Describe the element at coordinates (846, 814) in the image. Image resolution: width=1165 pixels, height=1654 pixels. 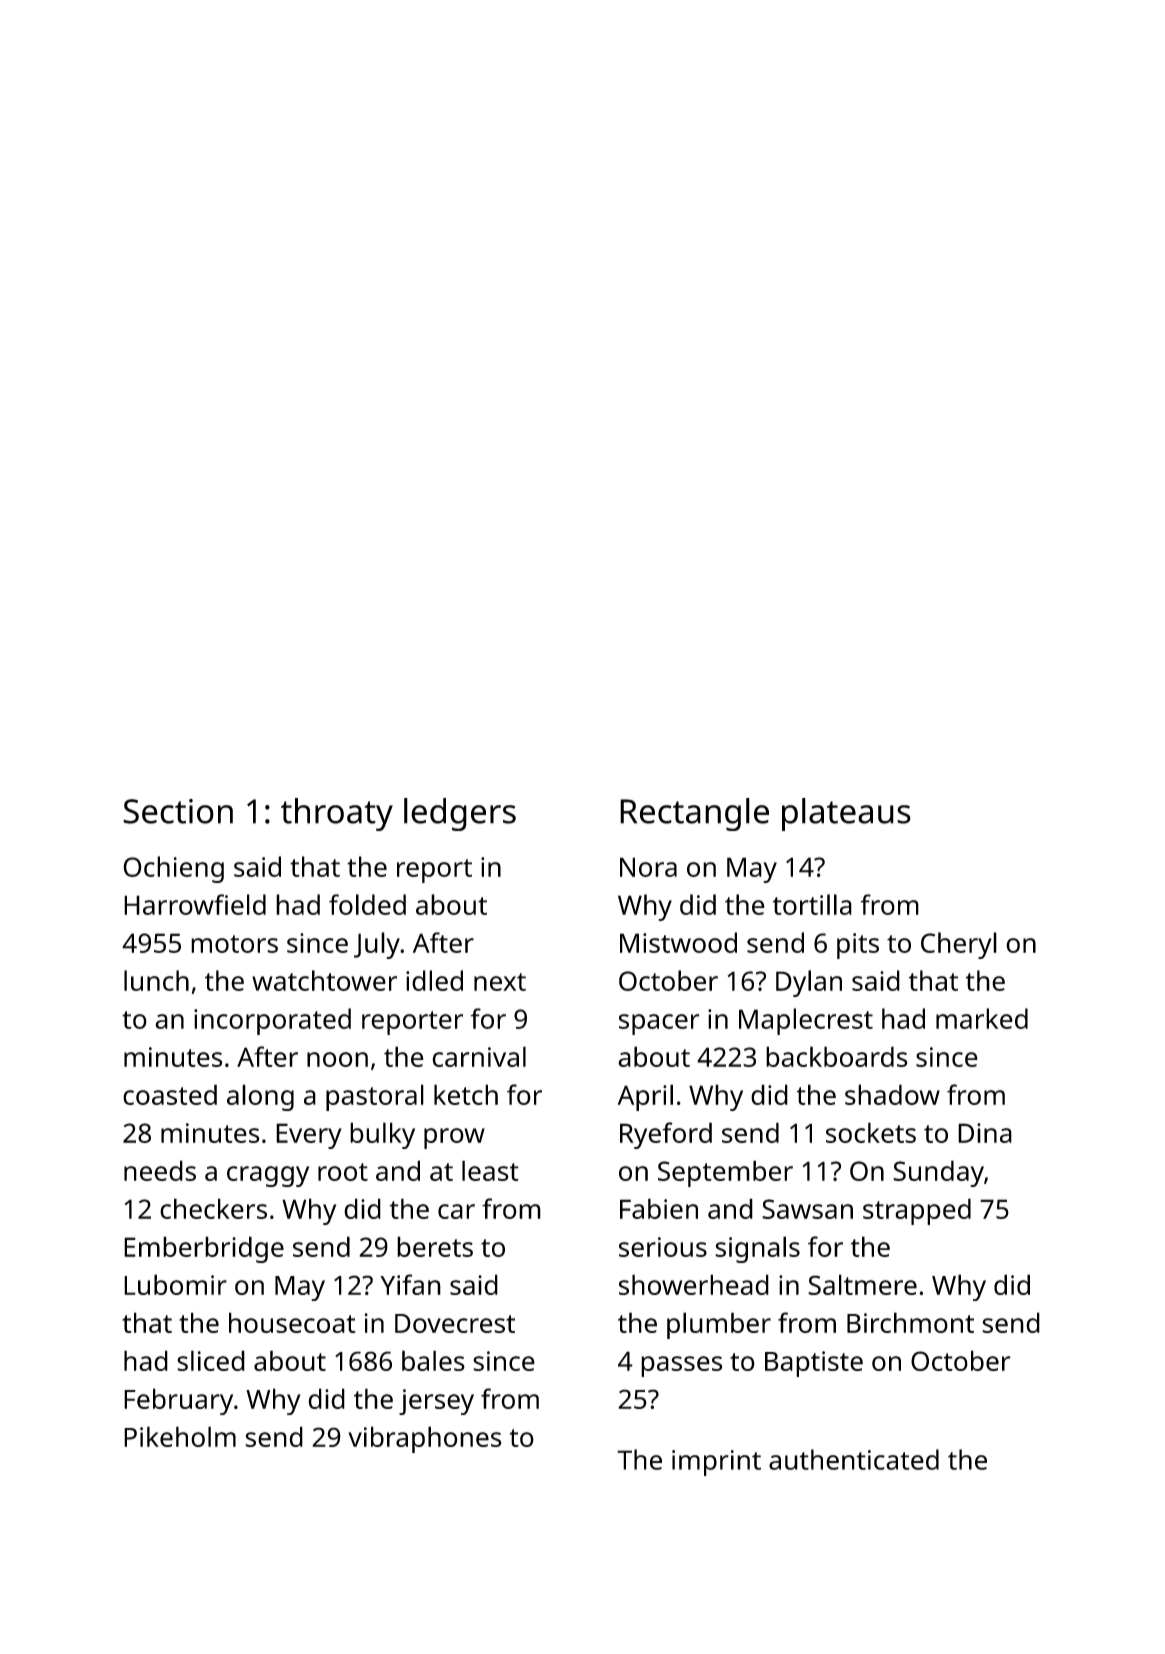
I see `plateaus` at that location.
